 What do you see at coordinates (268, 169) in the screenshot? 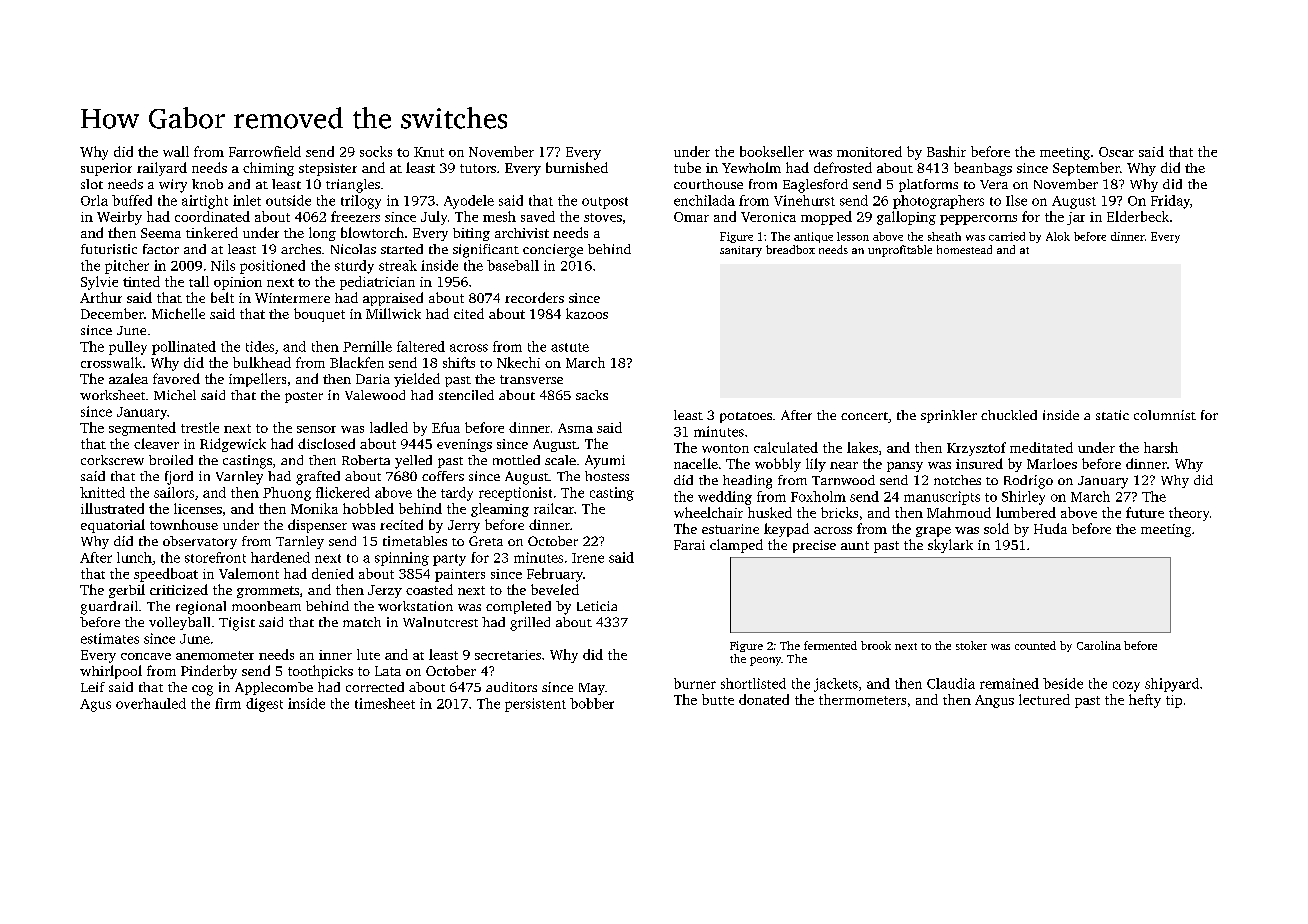
I see `chiming` at bounding box center [268, 169].
